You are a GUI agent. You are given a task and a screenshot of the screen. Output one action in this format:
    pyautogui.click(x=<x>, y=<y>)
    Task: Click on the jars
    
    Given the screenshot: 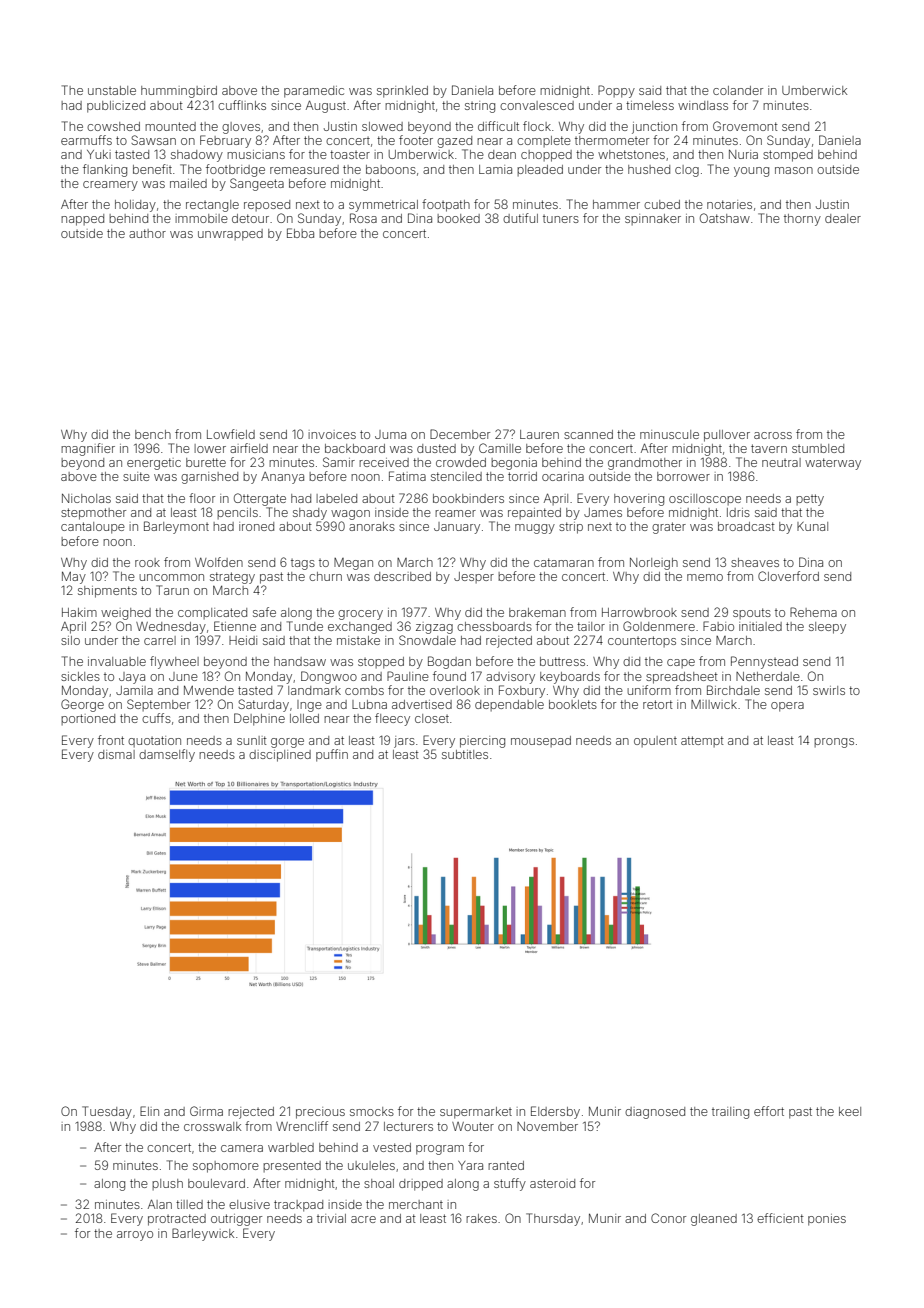 What is the action you would take?
    pyautogui.click(x=404, y=742)
